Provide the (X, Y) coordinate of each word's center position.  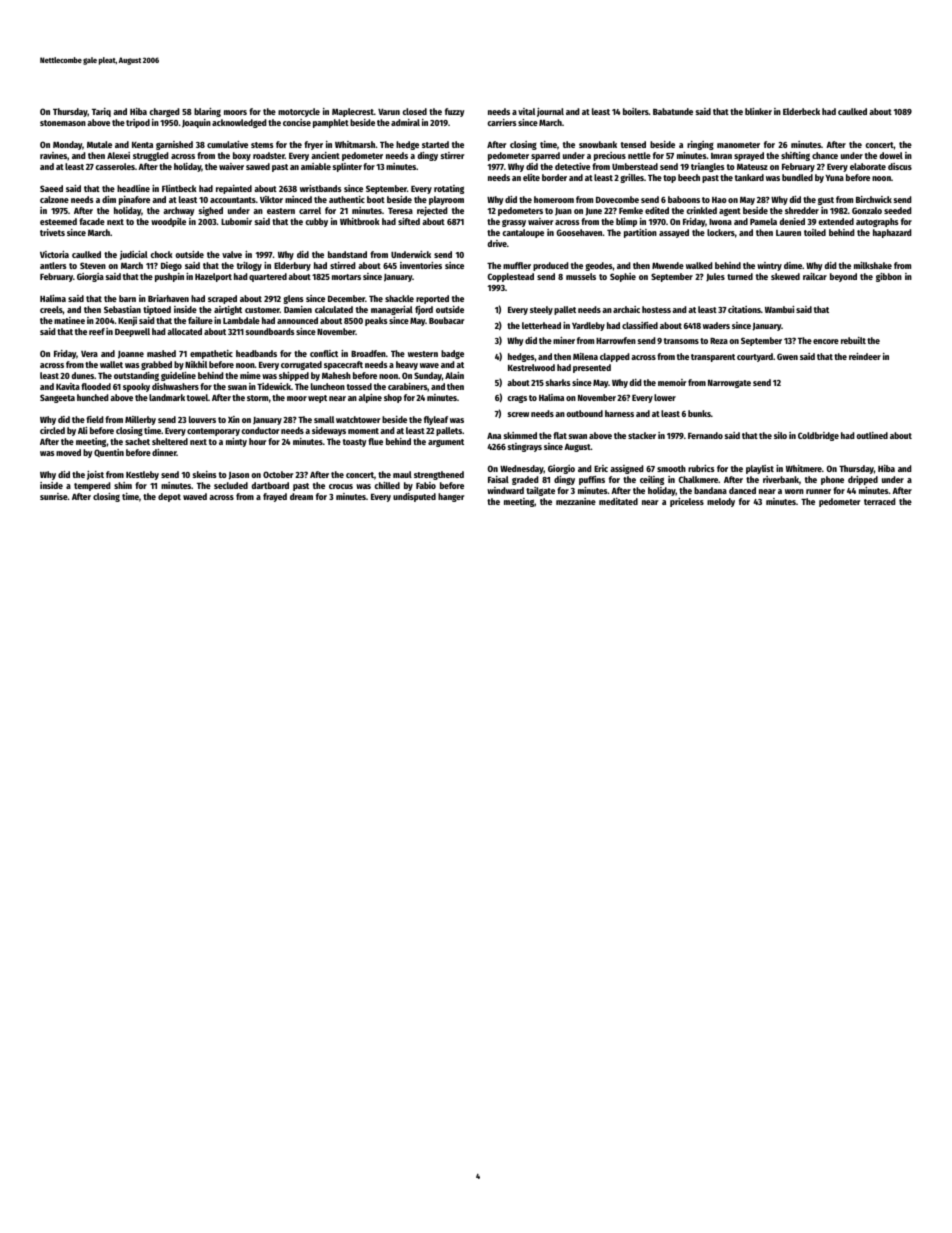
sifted (409, 221)
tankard (749, 177)
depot (169, 497)
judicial (134, 255)
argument (446, 443)
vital (526, 111)
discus (900, 166)
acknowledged (239, 123)
